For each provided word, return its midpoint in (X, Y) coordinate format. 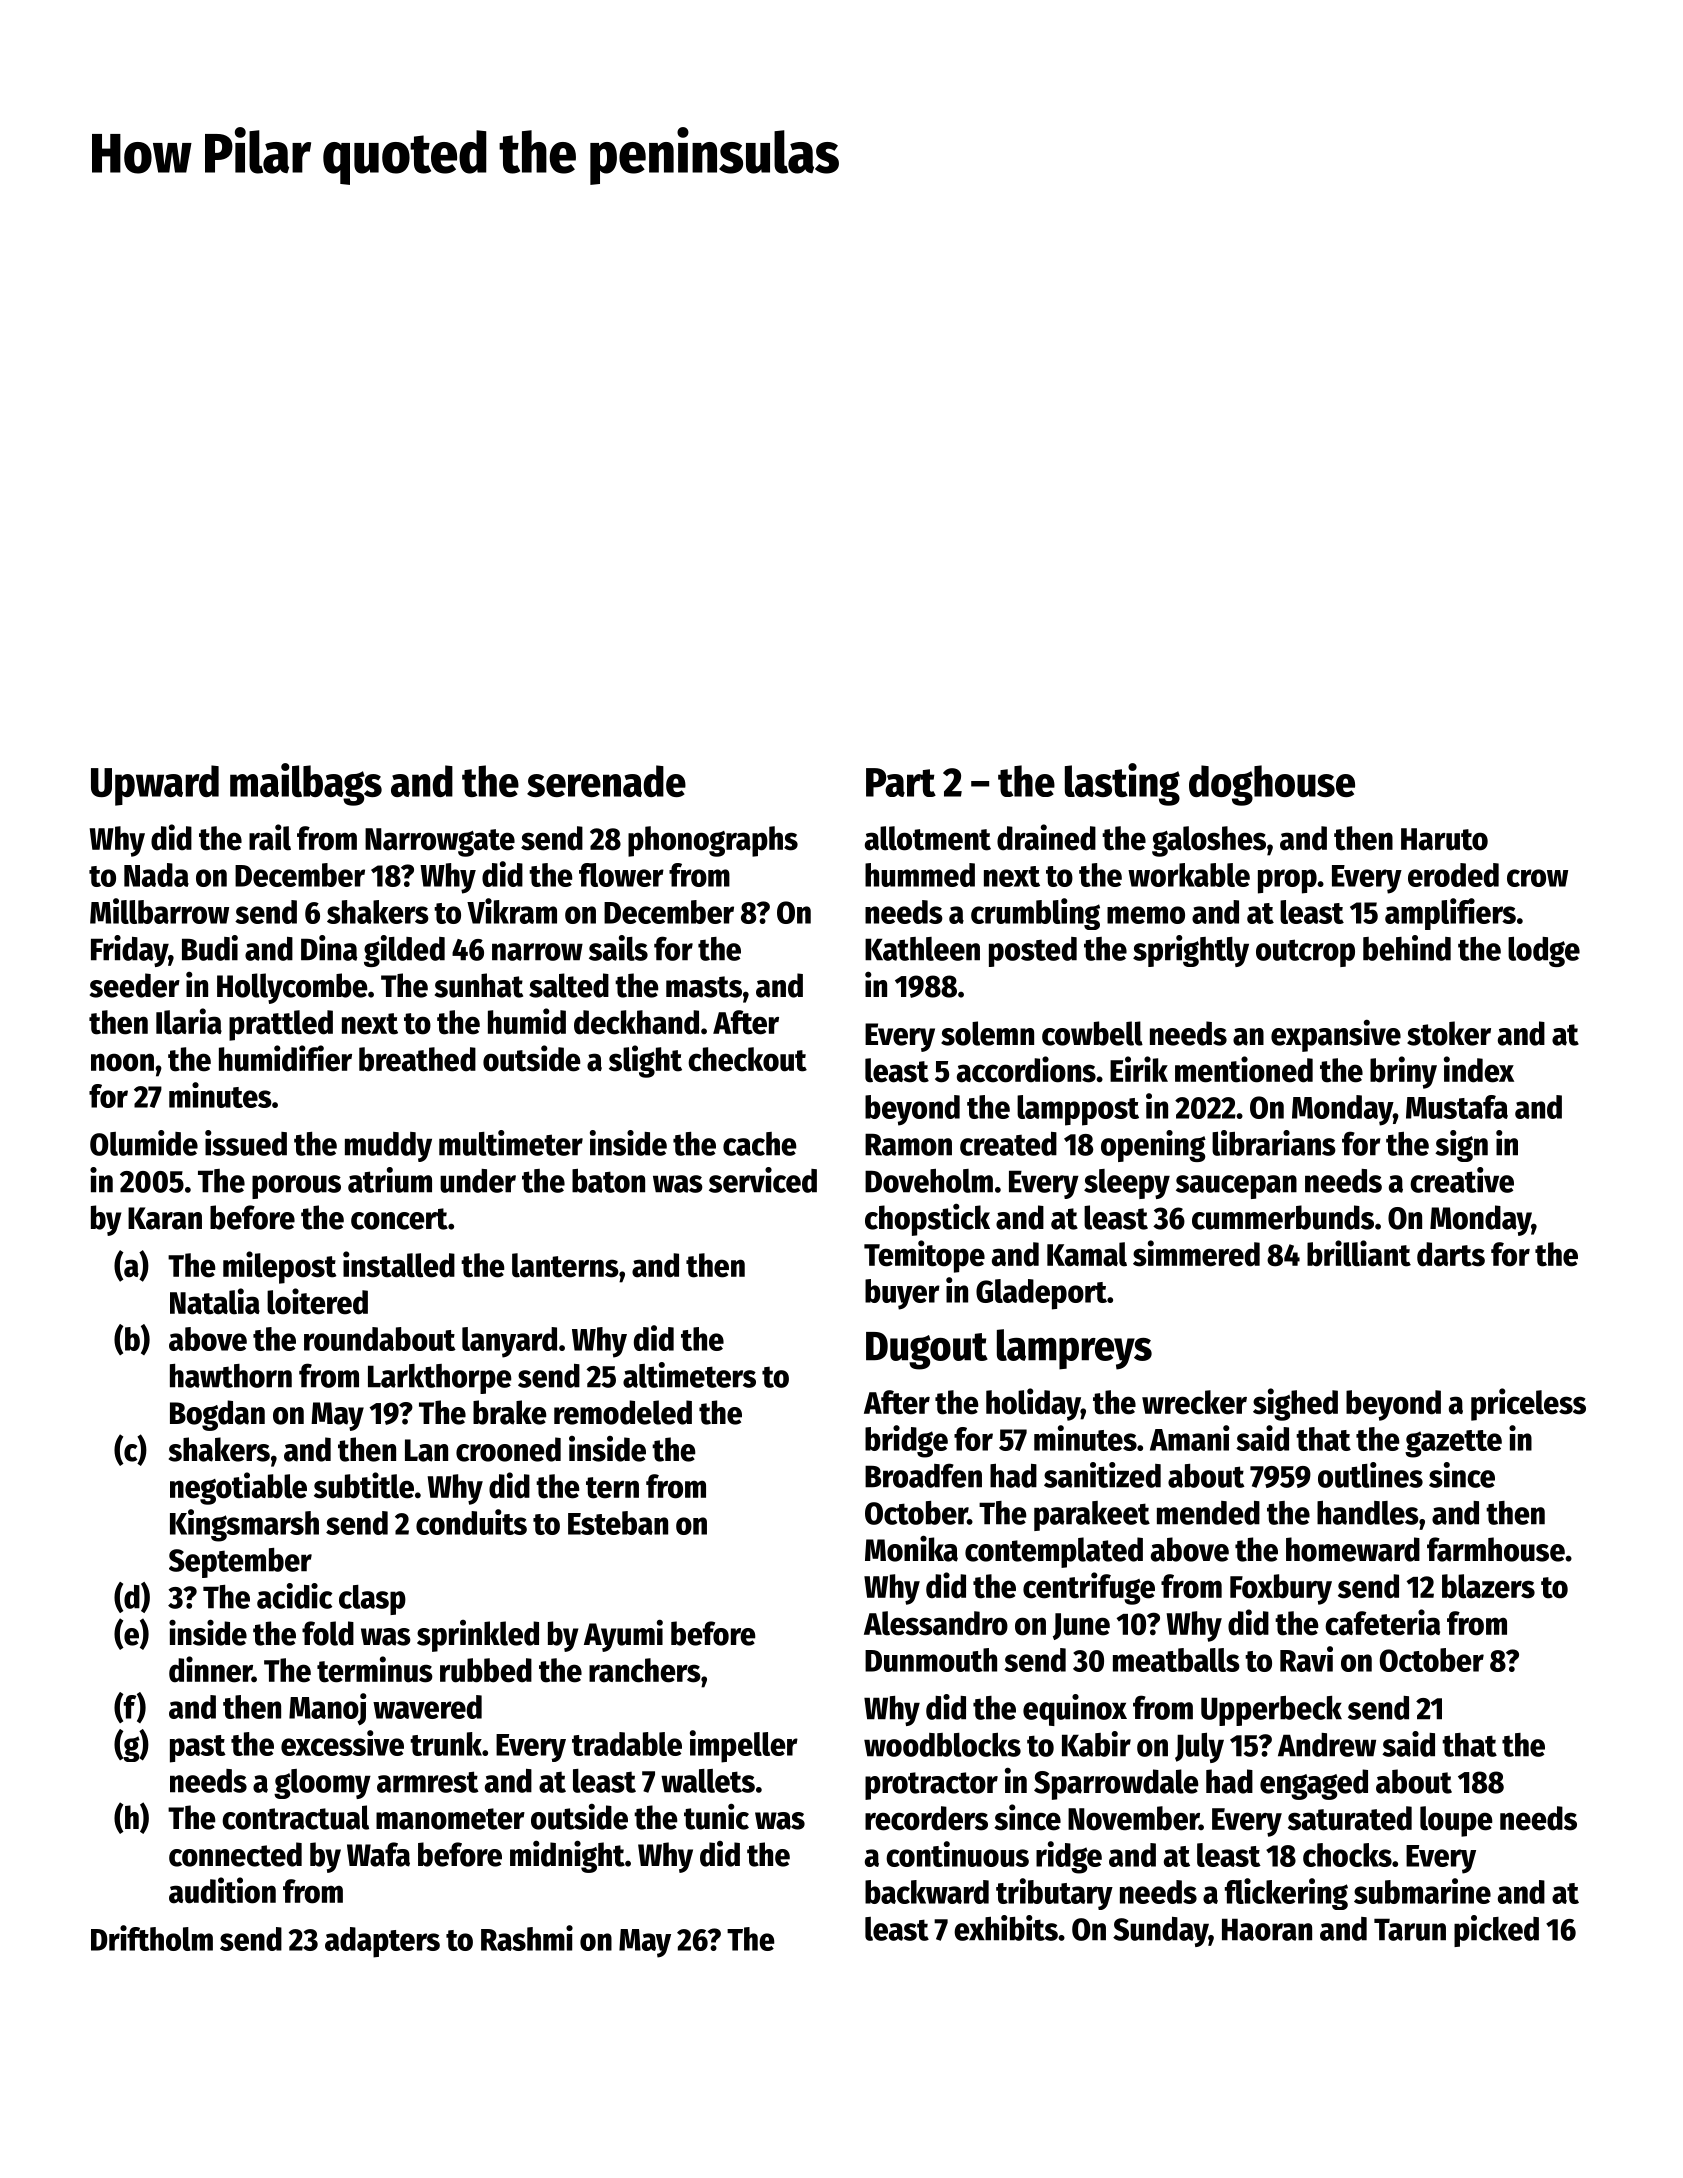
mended (1208, 1513)
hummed (920, 875)
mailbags (306, 784)
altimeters (689, 1375)
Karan (165, 1218)
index (1479, 1069)
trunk (446, 1744)
